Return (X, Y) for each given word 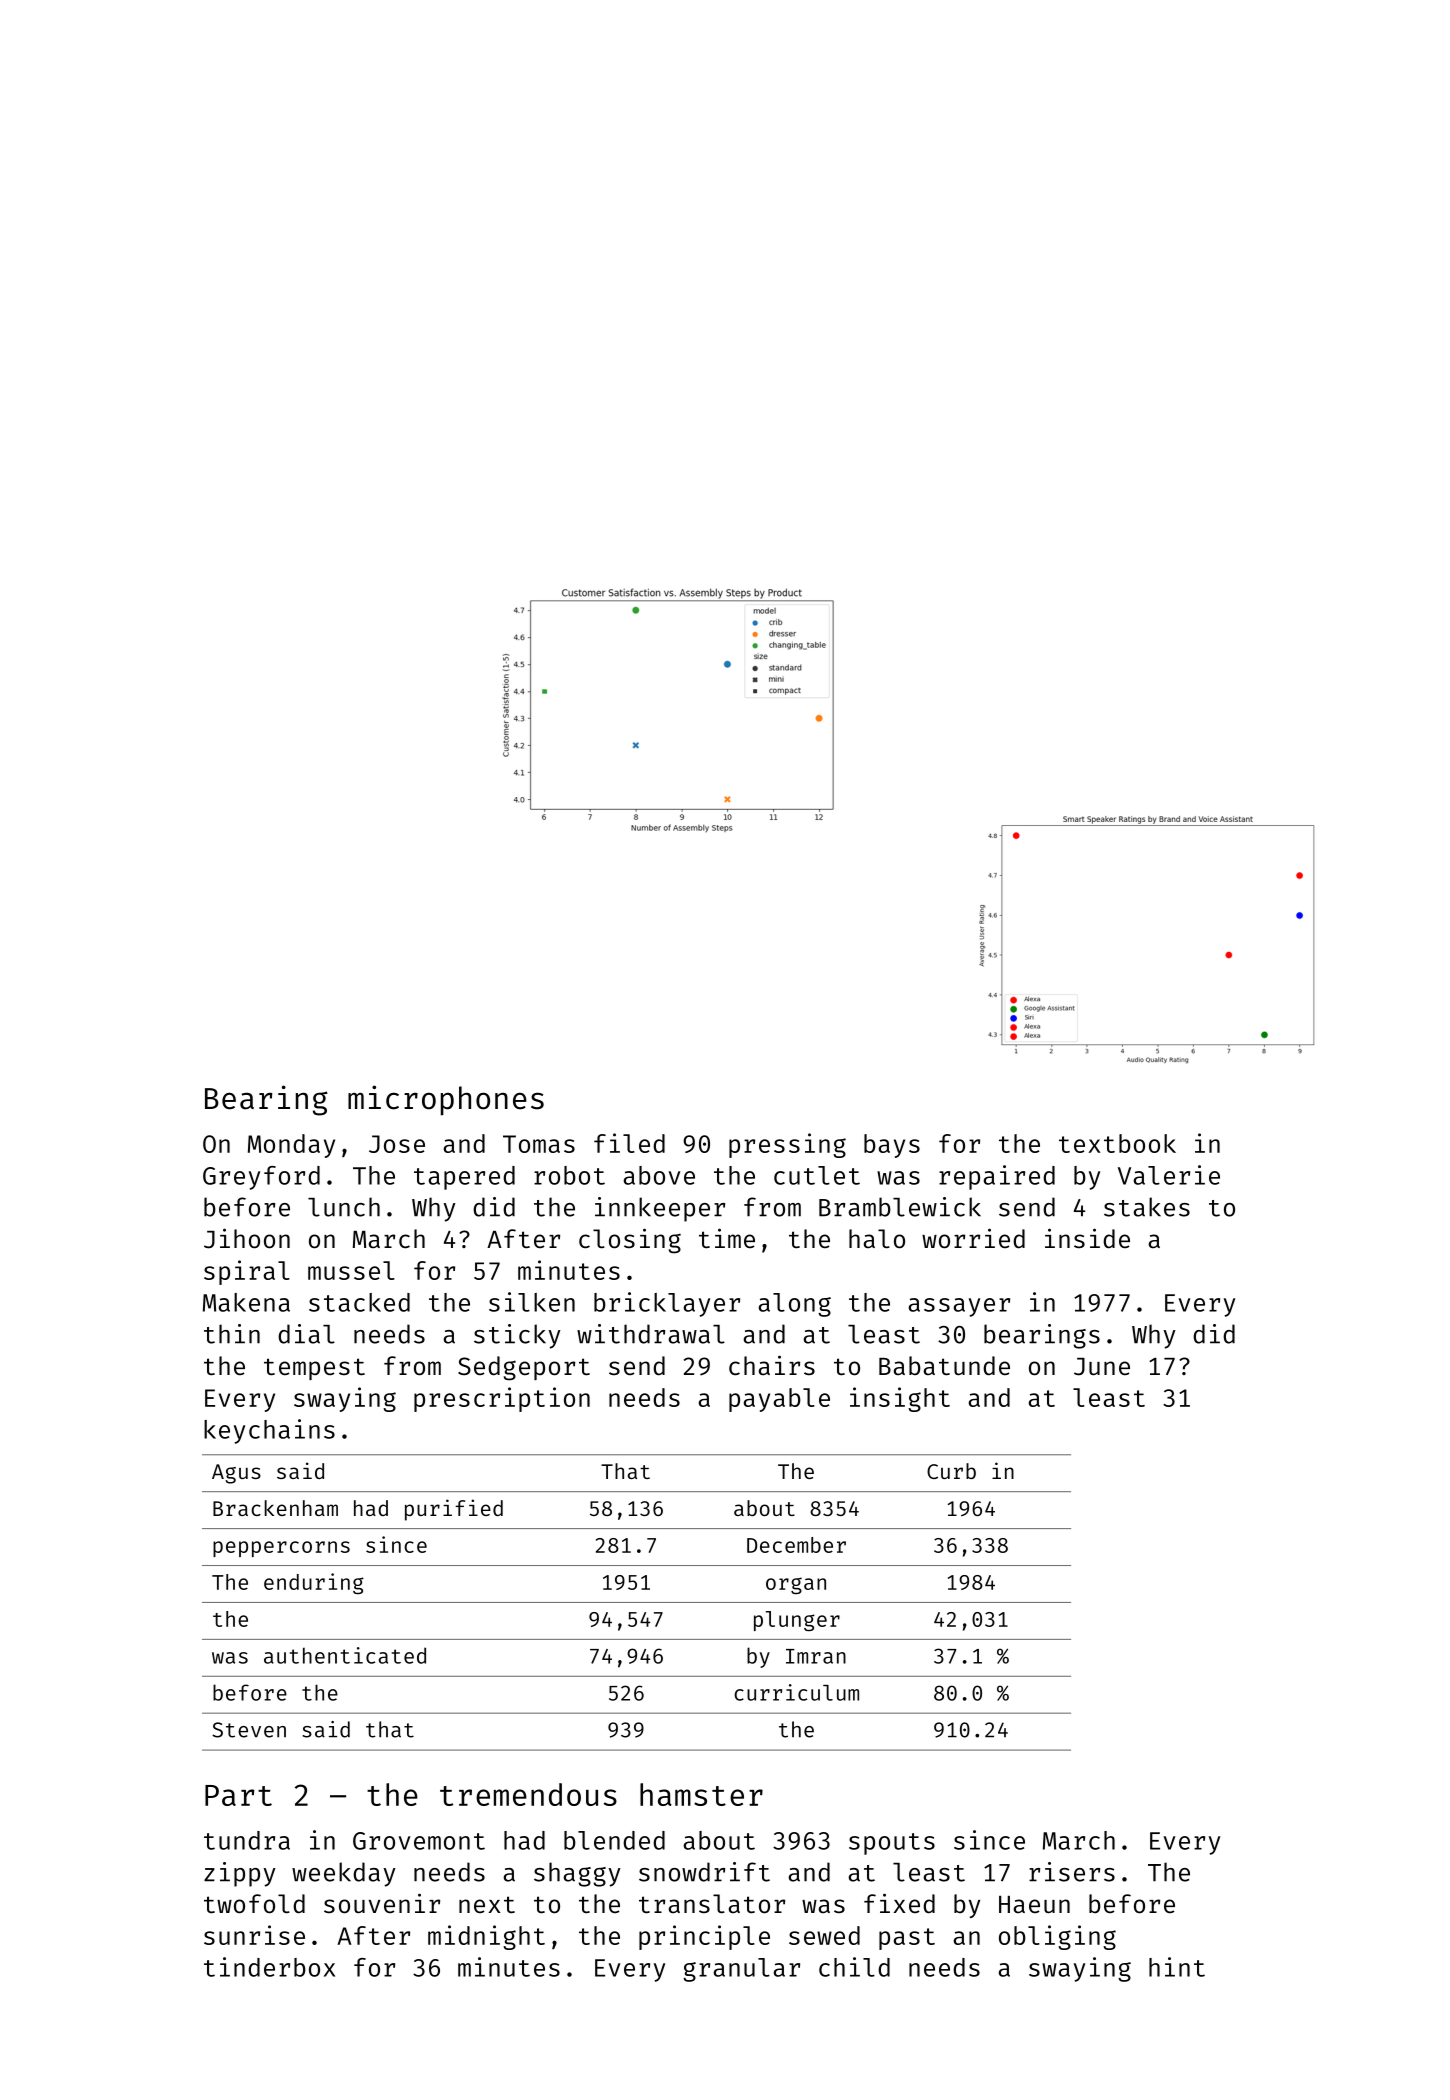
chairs (772, 1365)
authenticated (345, 1655)
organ (796, 1585)
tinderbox (269, 1967)
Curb (951, 1471)
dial (306, 1334)
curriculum (796, 1692)
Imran (816, 1656)
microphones (446, 1100)
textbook (1117, 1143)
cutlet (817, 1175)
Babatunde (944, 1366)
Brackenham (275, 1508)
